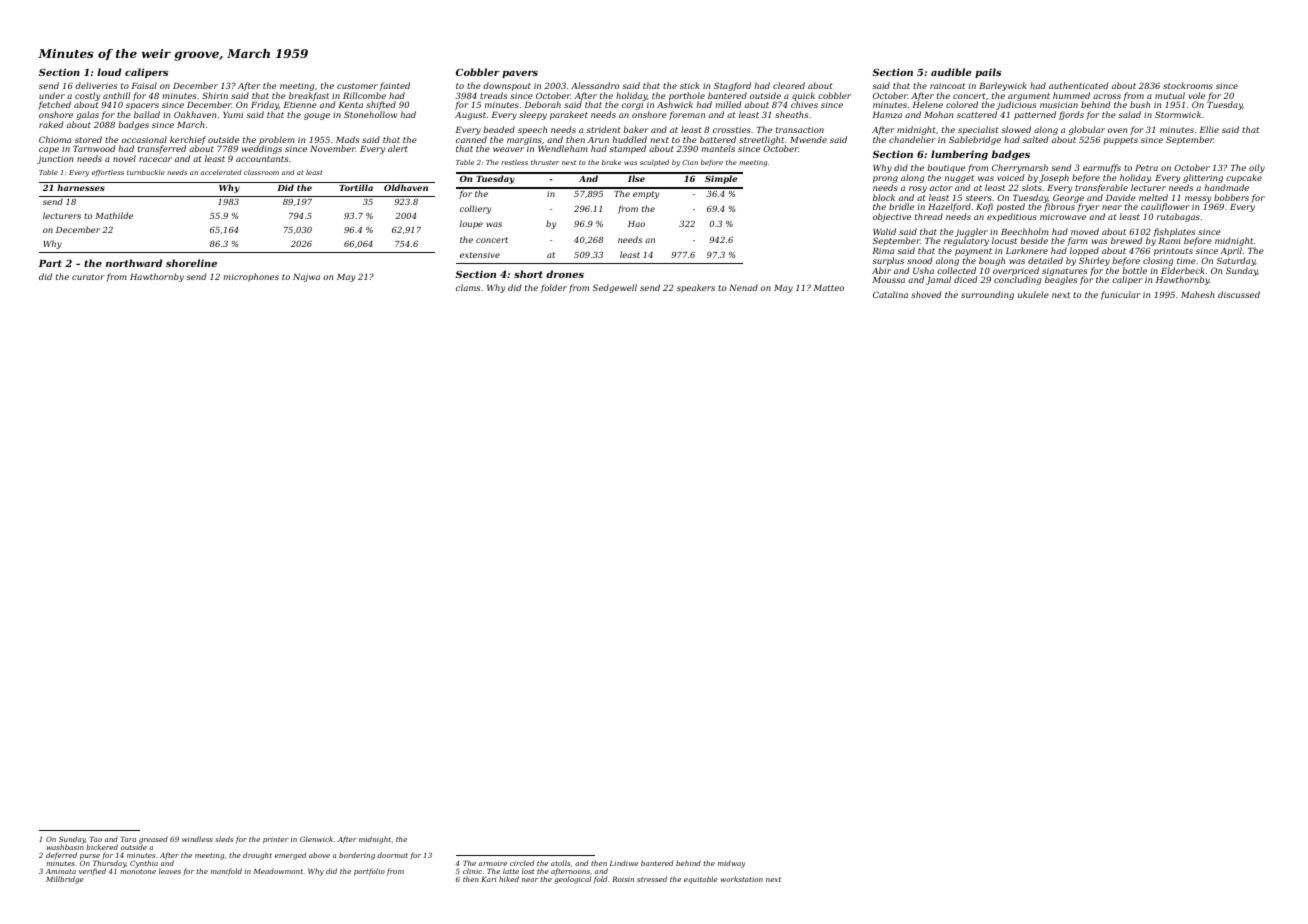 Image resolution: width=1308 pixels, height=924 pixels. I want to click on midway, so click(731, 864).
